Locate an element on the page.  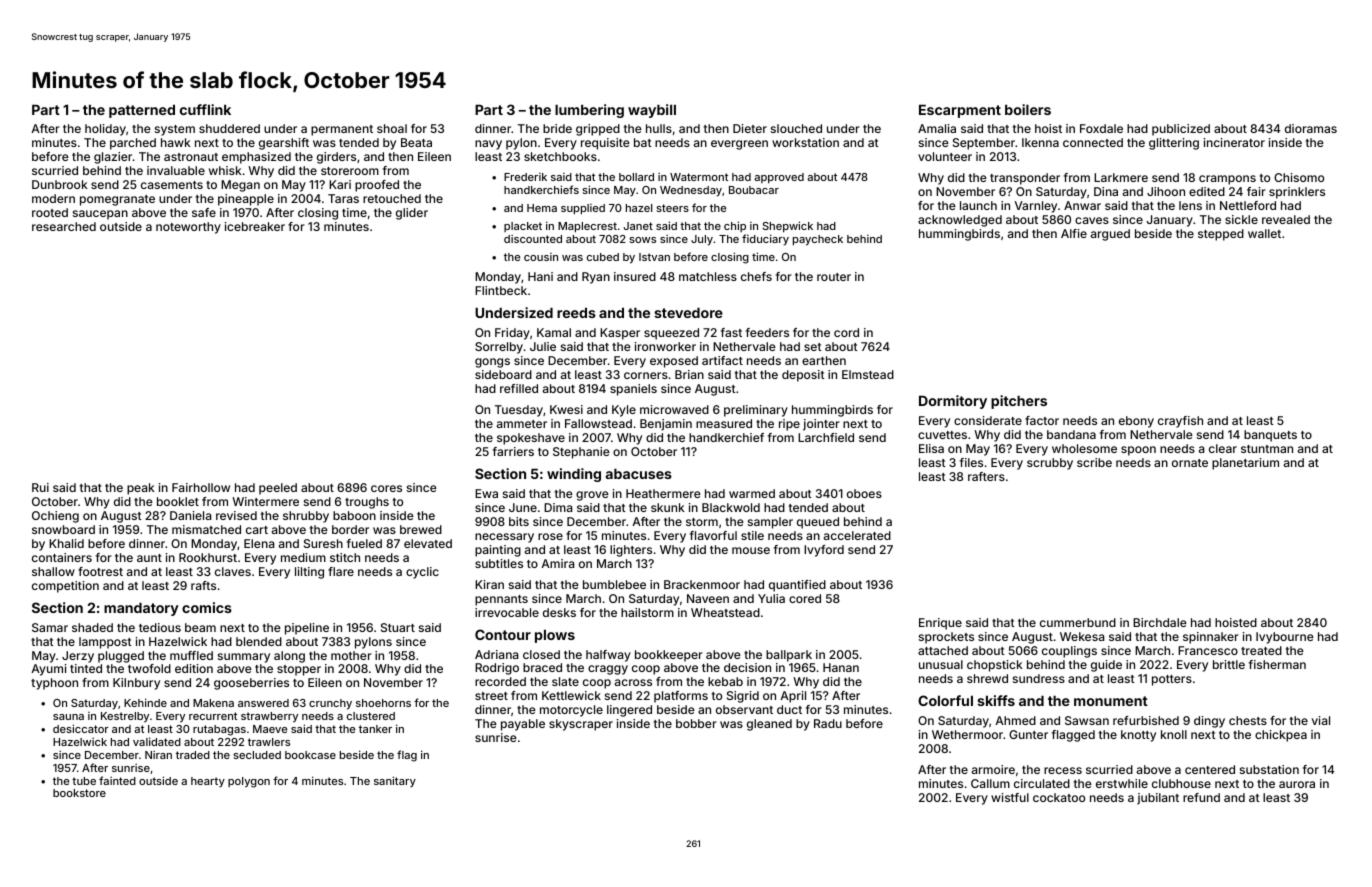
Flintbeck is located at coordinates (501, 290).
